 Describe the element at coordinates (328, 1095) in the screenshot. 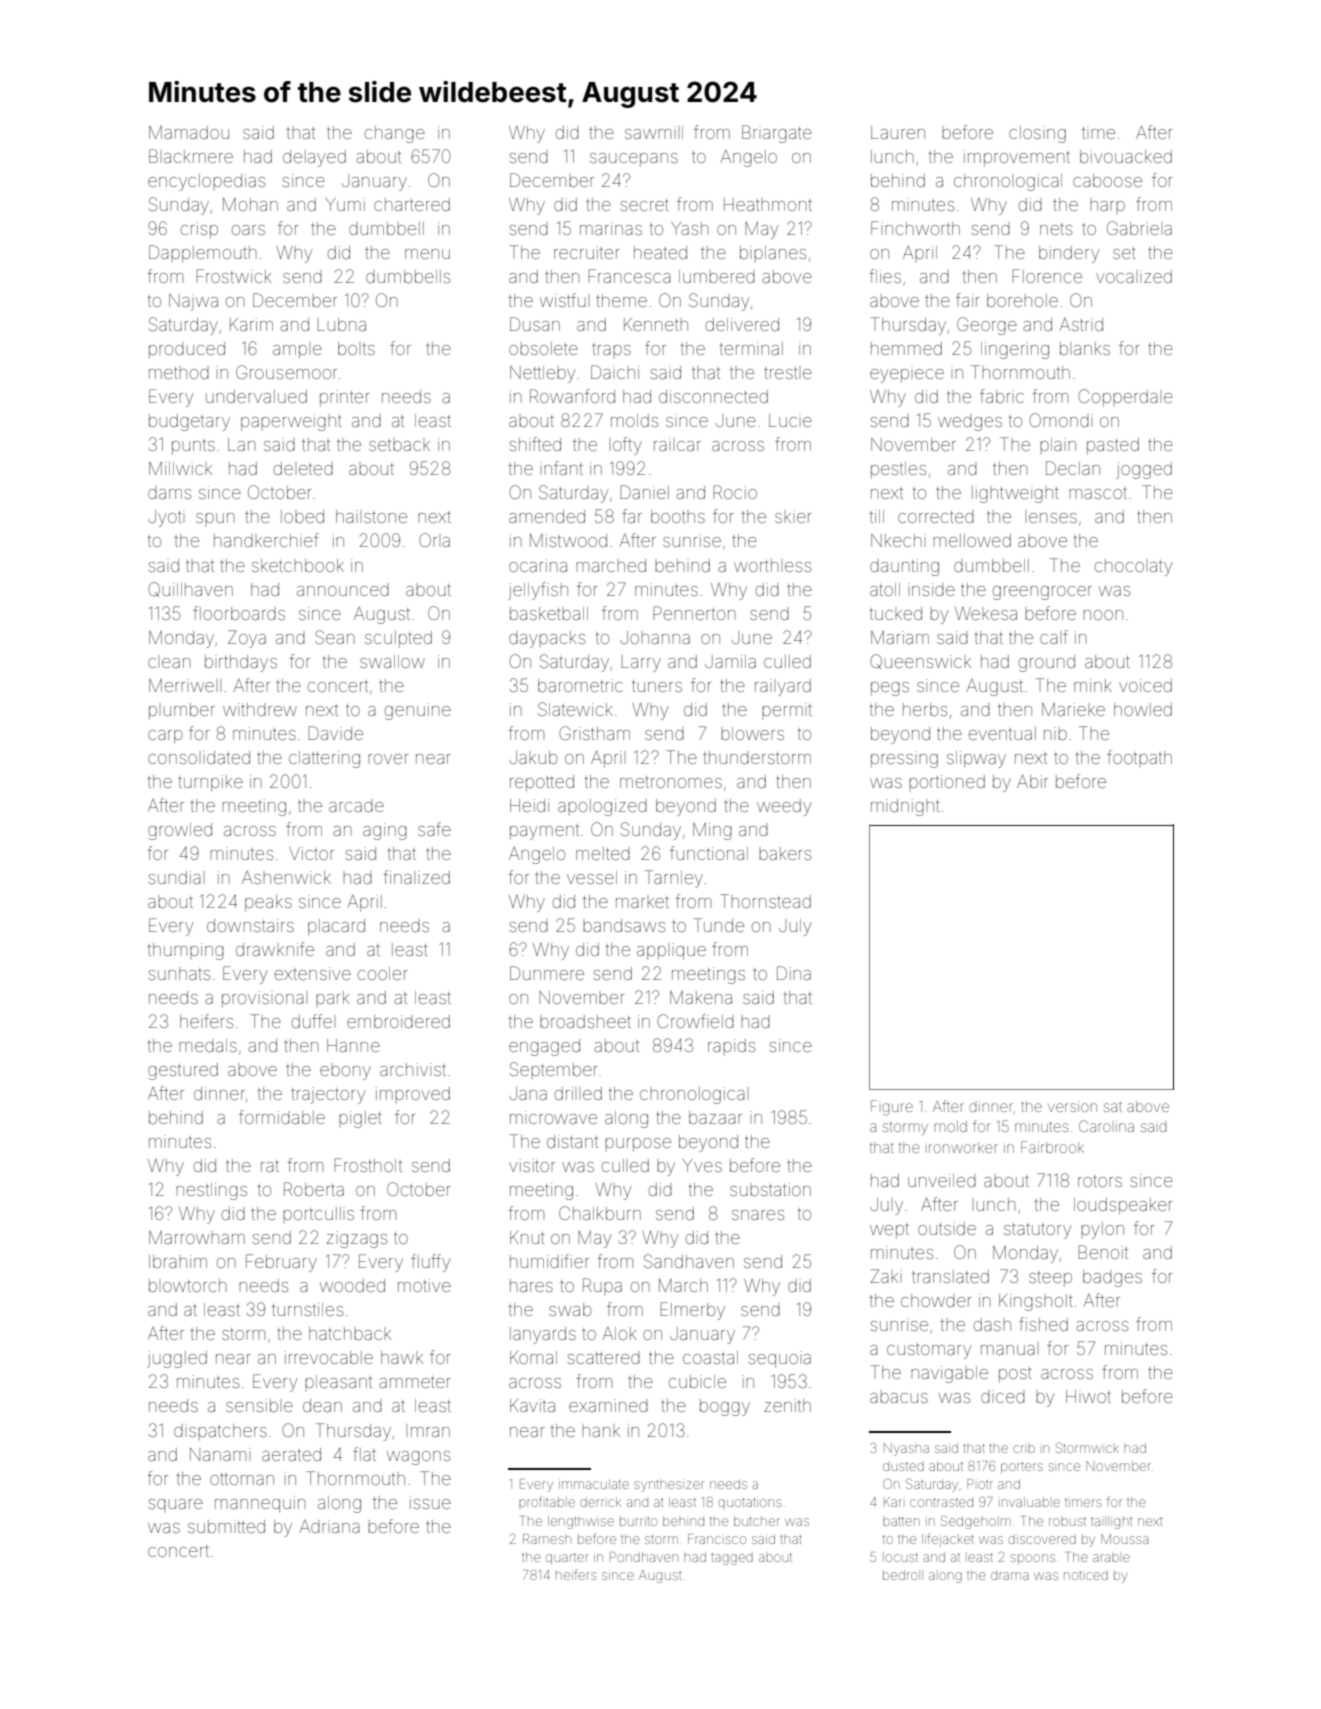

I see `trajectory` at that location.
